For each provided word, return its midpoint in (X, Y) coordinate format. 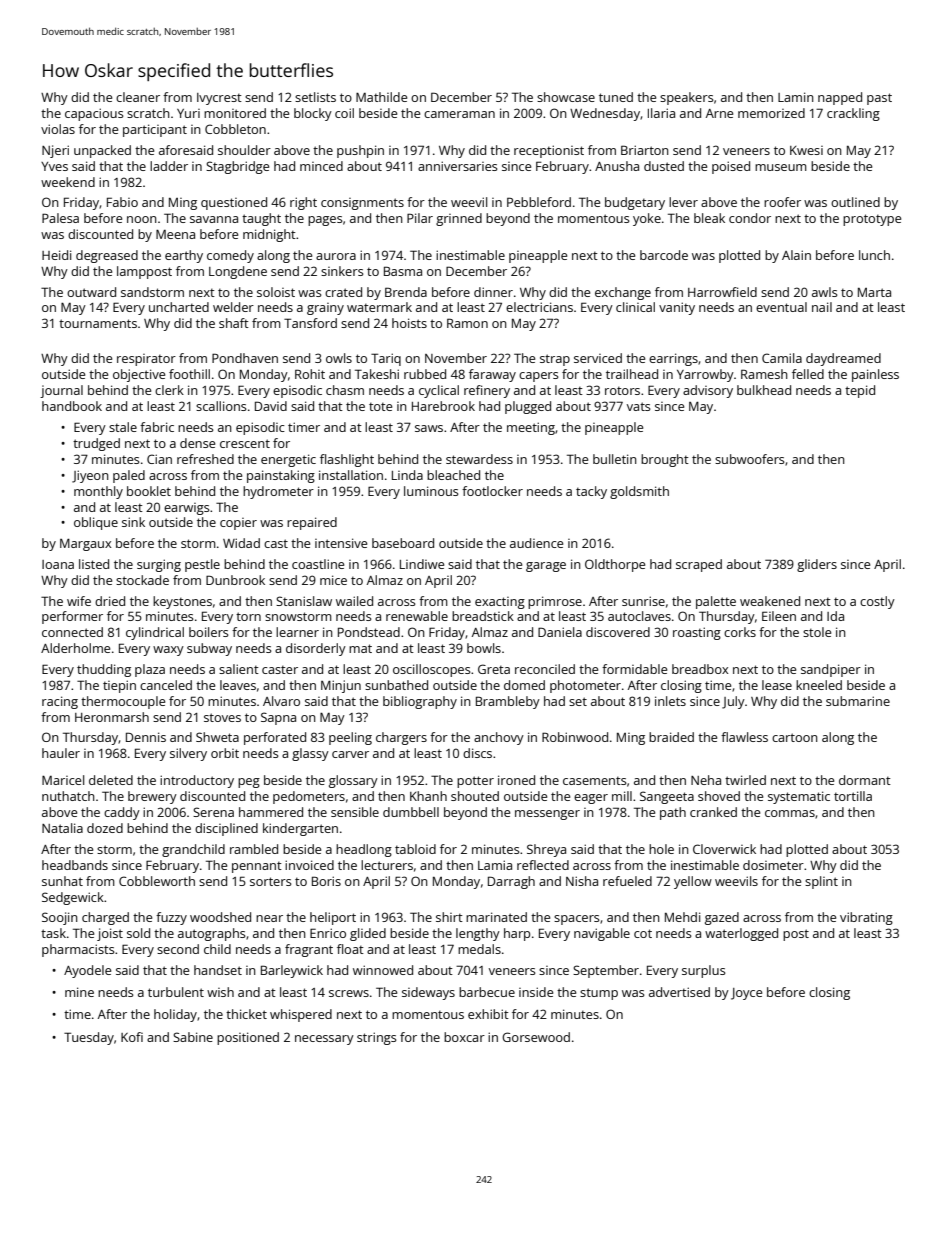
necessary (324, 1040)
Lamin (796, 97)
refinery (487, 391)
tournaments (98, 323)
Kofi (132, 1037)
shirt (449, 917)
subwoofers (750, 459)
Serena (213, 812)
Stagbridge (237, 167)
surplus (704, 971)
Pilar (420, 218)
